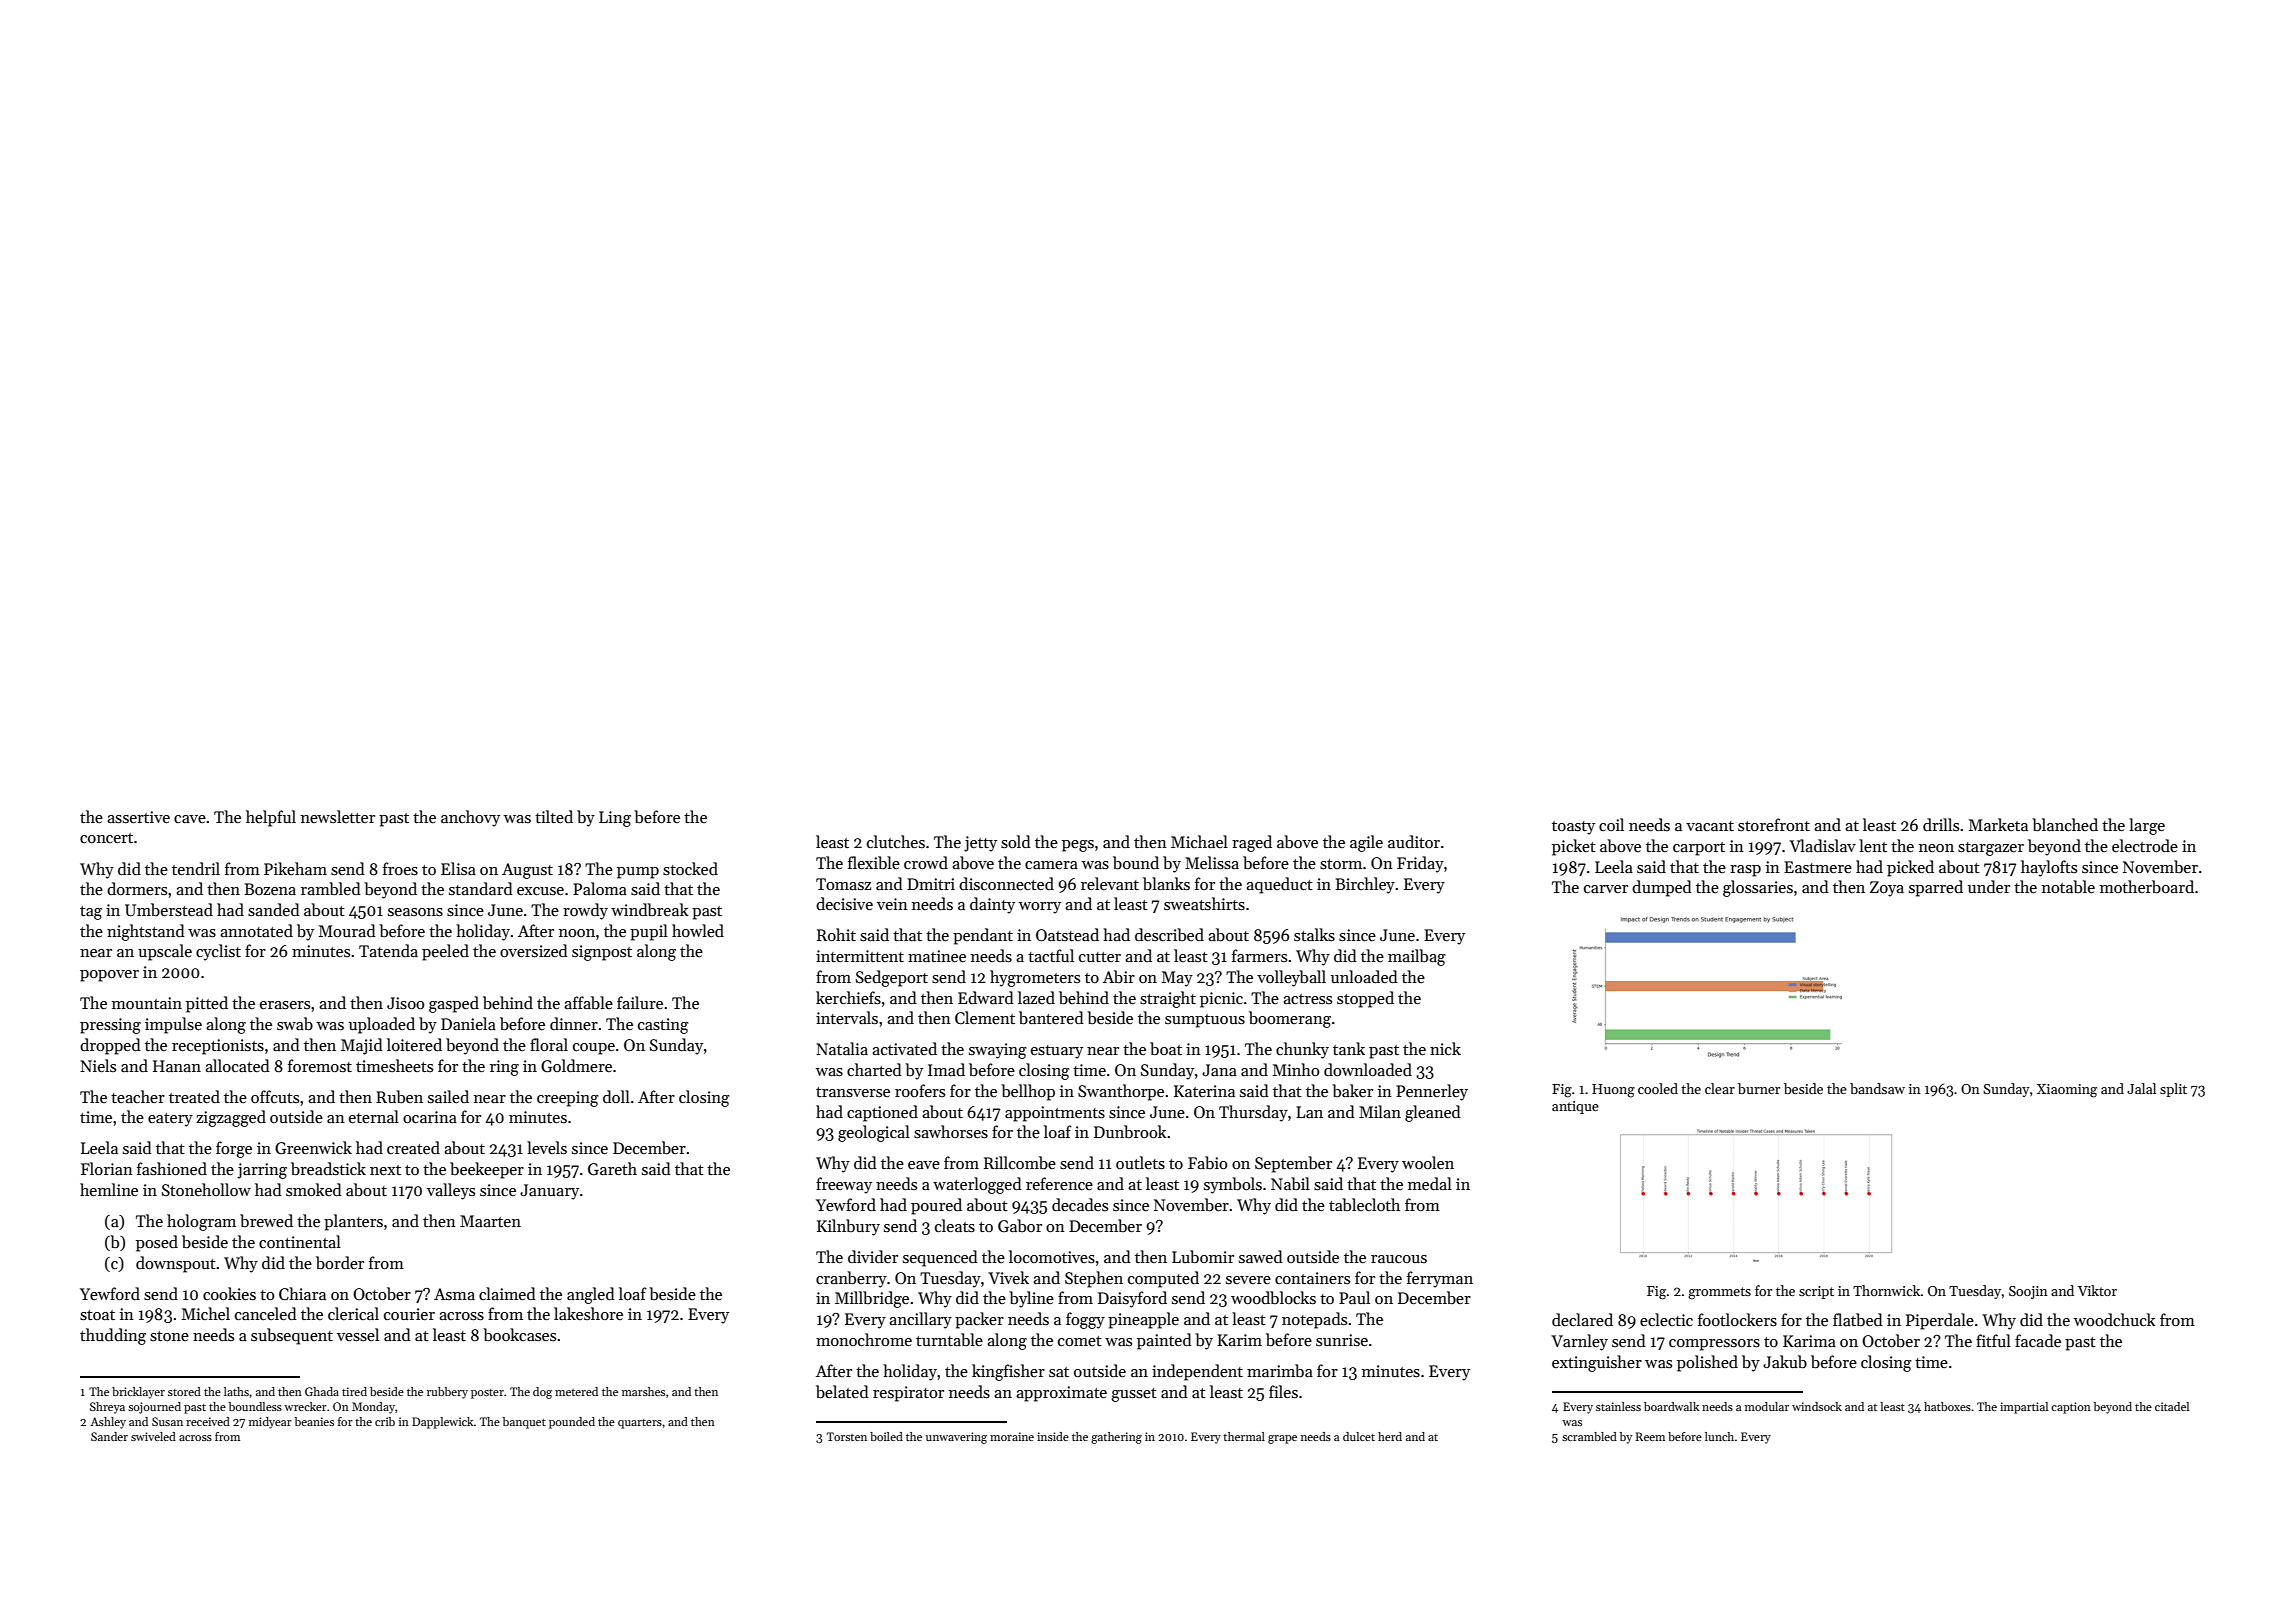  Describe the element at coordinates (1710, 826) in the page. I see `vacant` at that location.
